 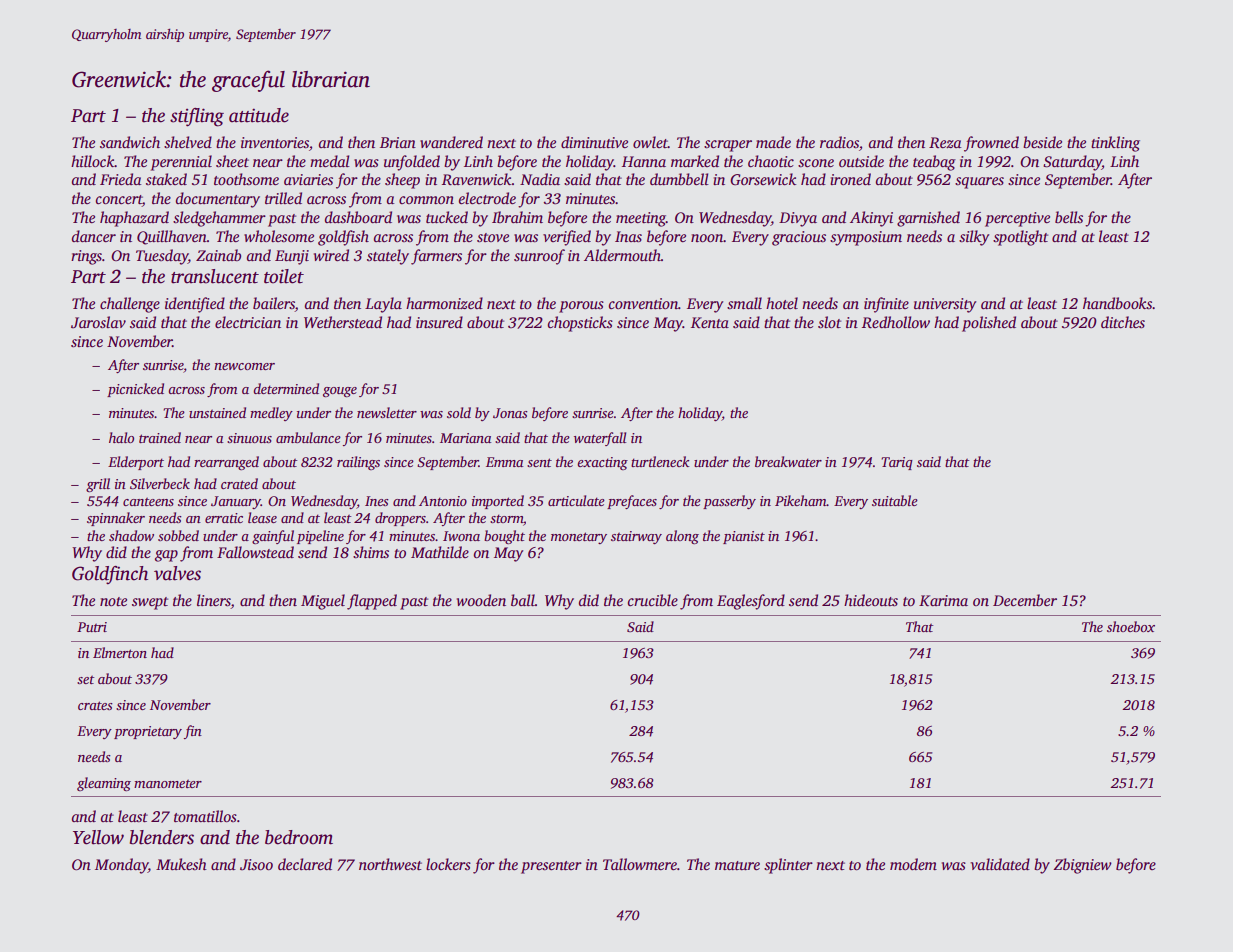 What do you see at coordinates (640, 864) in the screenshot?
I see `Tallowmere` at bounding box center [640, 864].
